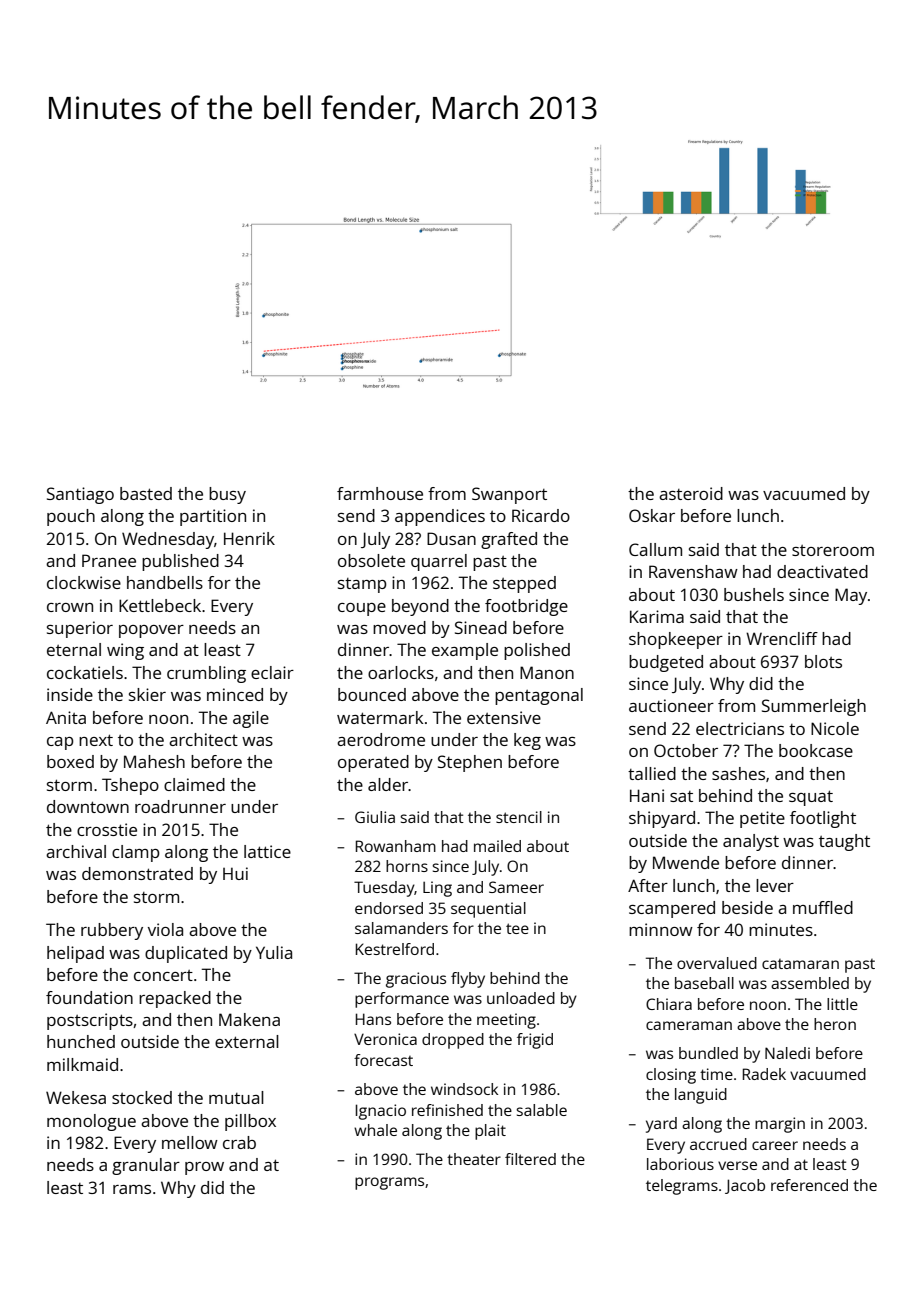 Image resolution: width=924 pixels, height=1308 pixels. Describe the element at coordinates (146, 493) in the screenshot. I see `basted` at that location.
